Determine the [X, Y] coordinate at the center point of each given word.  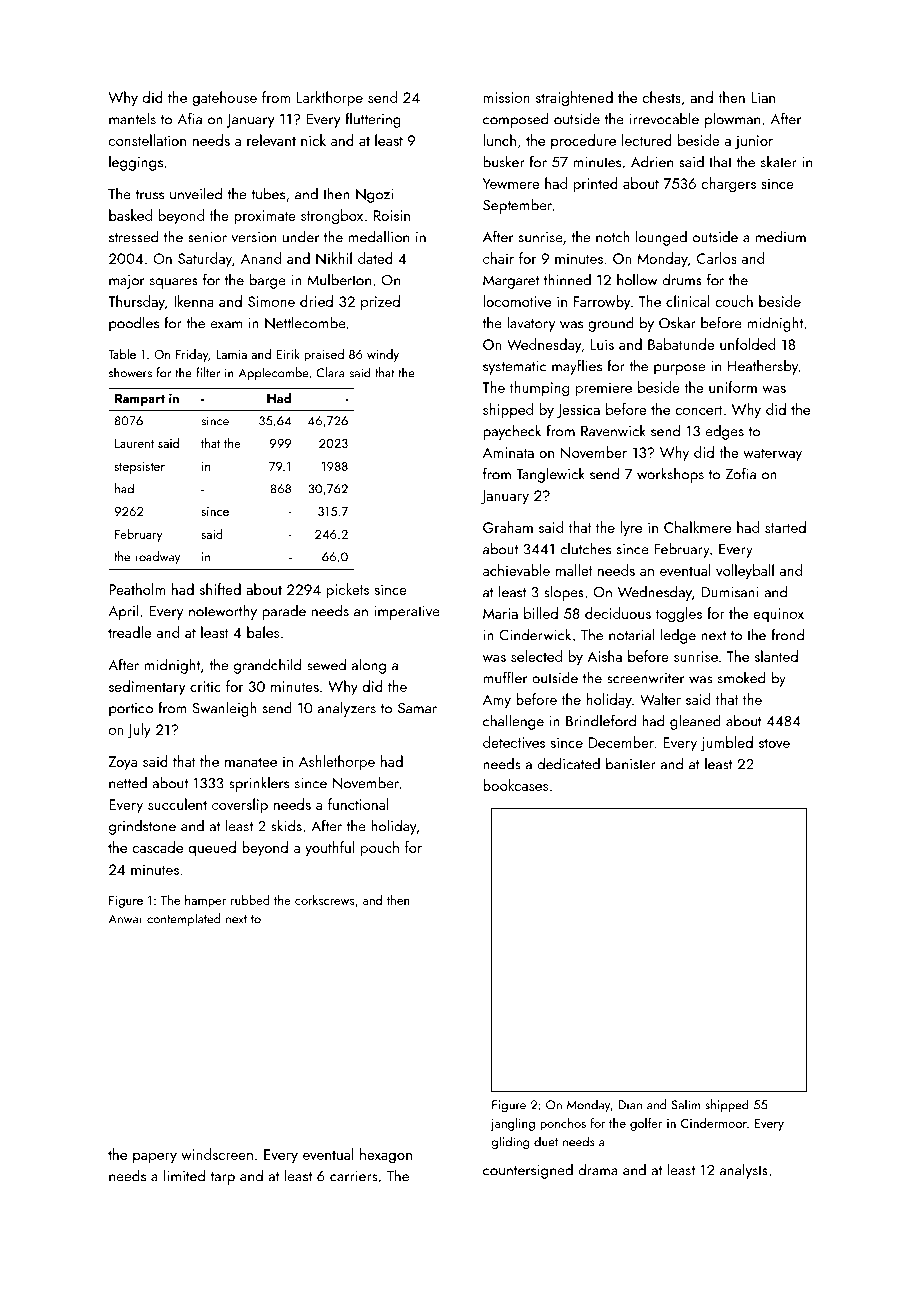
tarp [223, 1178]
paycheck [512, 432]
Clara [330, 372]
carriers [354, 1176]
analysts [744, 1171]
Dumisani [730, 592]
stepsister [140, 468]
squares [174, 283]
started [785, 527]
